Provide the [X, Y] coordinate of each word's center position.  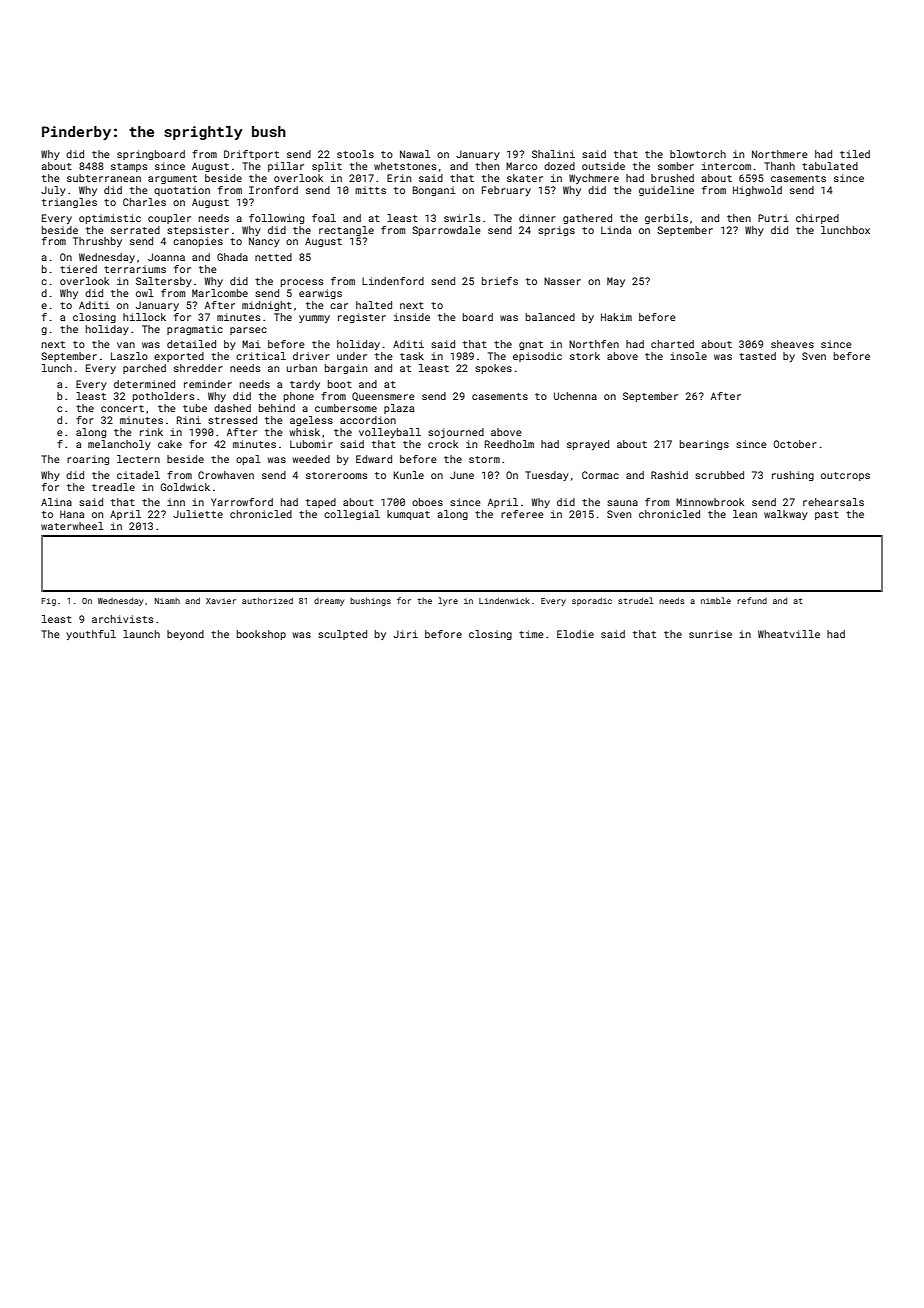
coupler [169, 219]
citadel [138, 475]
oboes [427, 502]
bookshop [261, 635]
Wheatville [789, 634]
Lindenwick [504, 600]
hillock [144, 317]
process [302, 283]
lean [745, 514]
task [412, 356]
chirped [817, 219]
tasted [757, 356]
